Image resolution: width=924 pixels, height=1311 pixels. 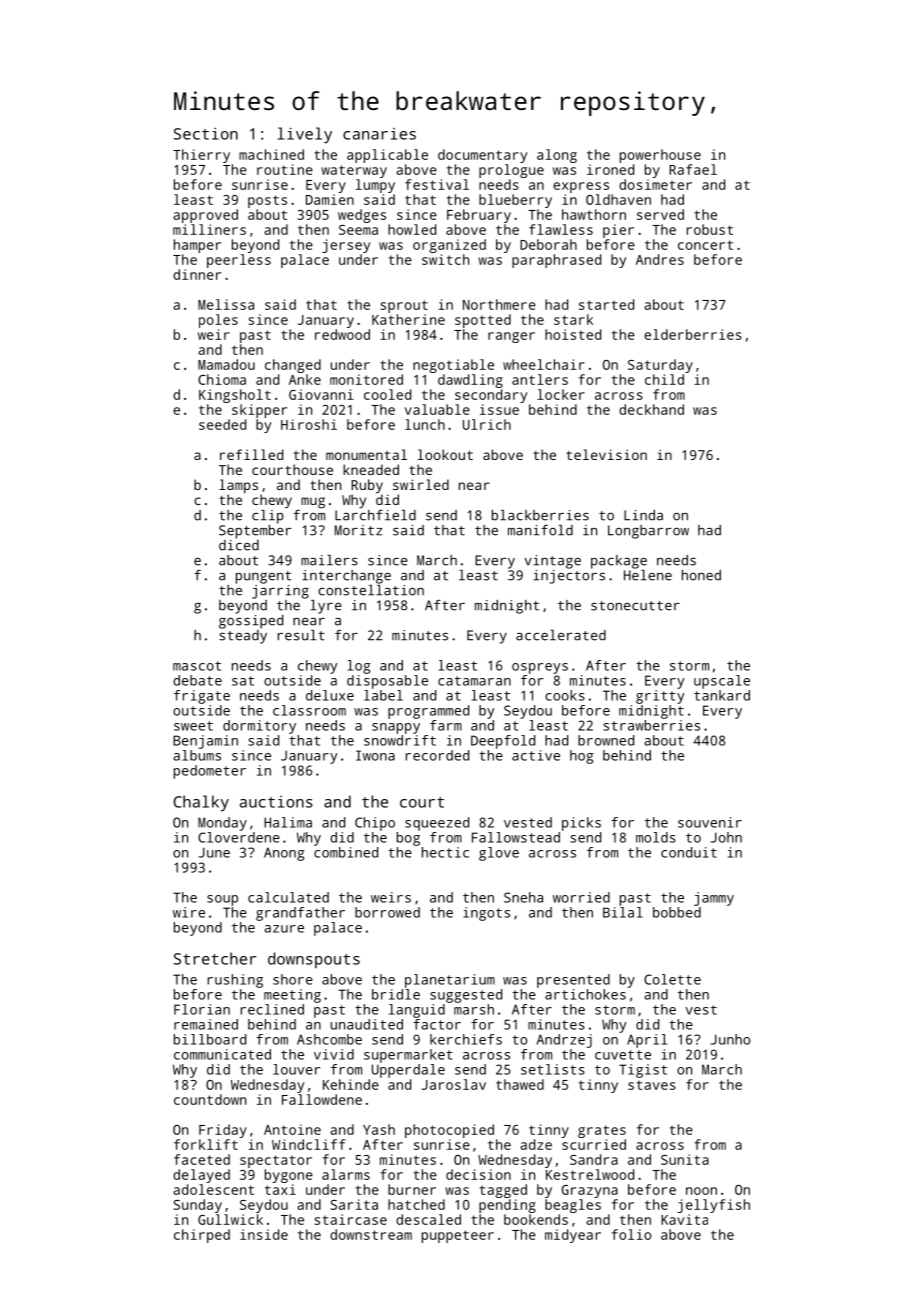 What do you see at coordinates (693, 334) in the screenshot?
I see `elderberries` at bounding box center [693, 334].
